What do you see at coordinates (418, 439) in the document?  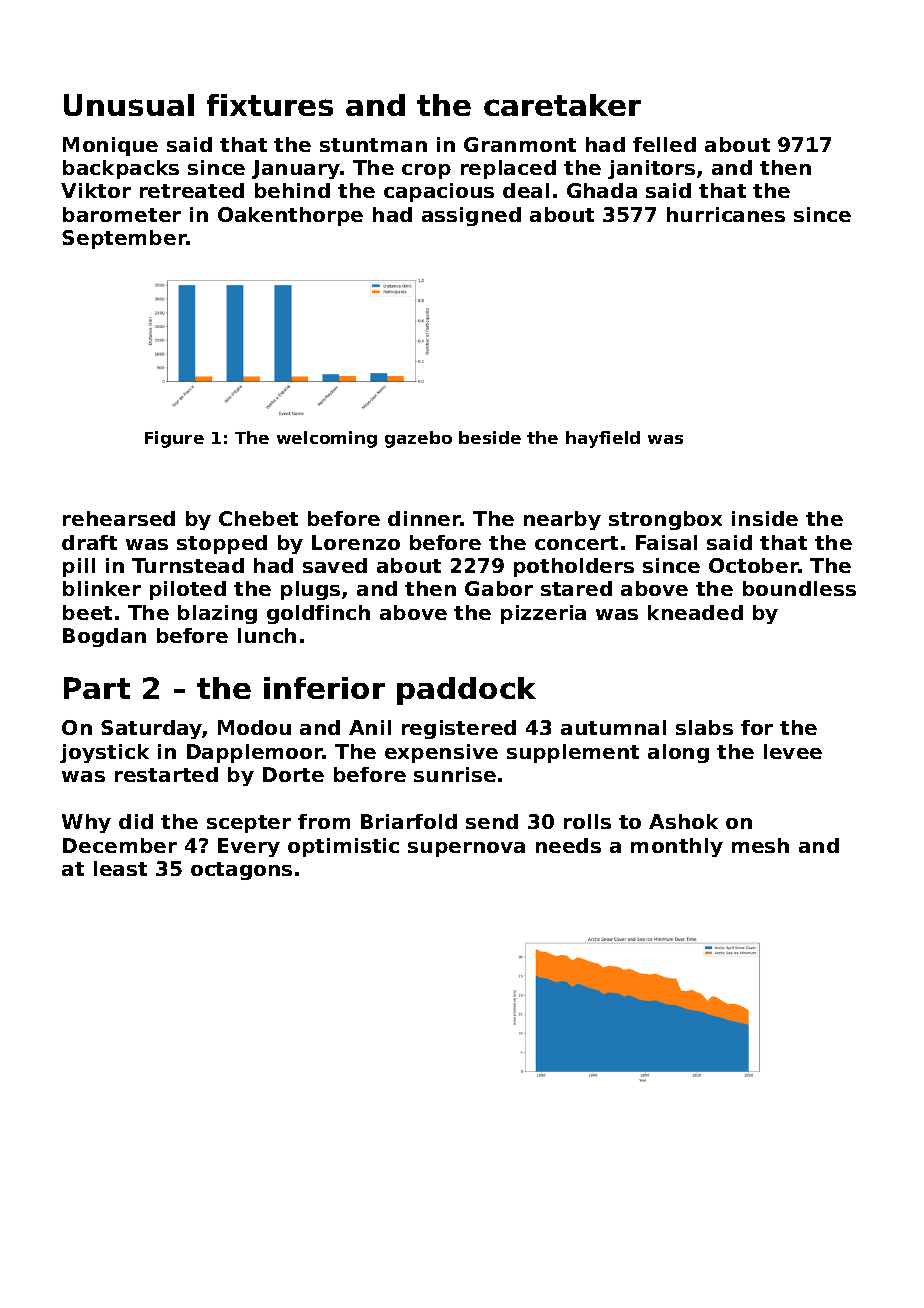 I see `gazebo` at bounding box center [418, 439].
